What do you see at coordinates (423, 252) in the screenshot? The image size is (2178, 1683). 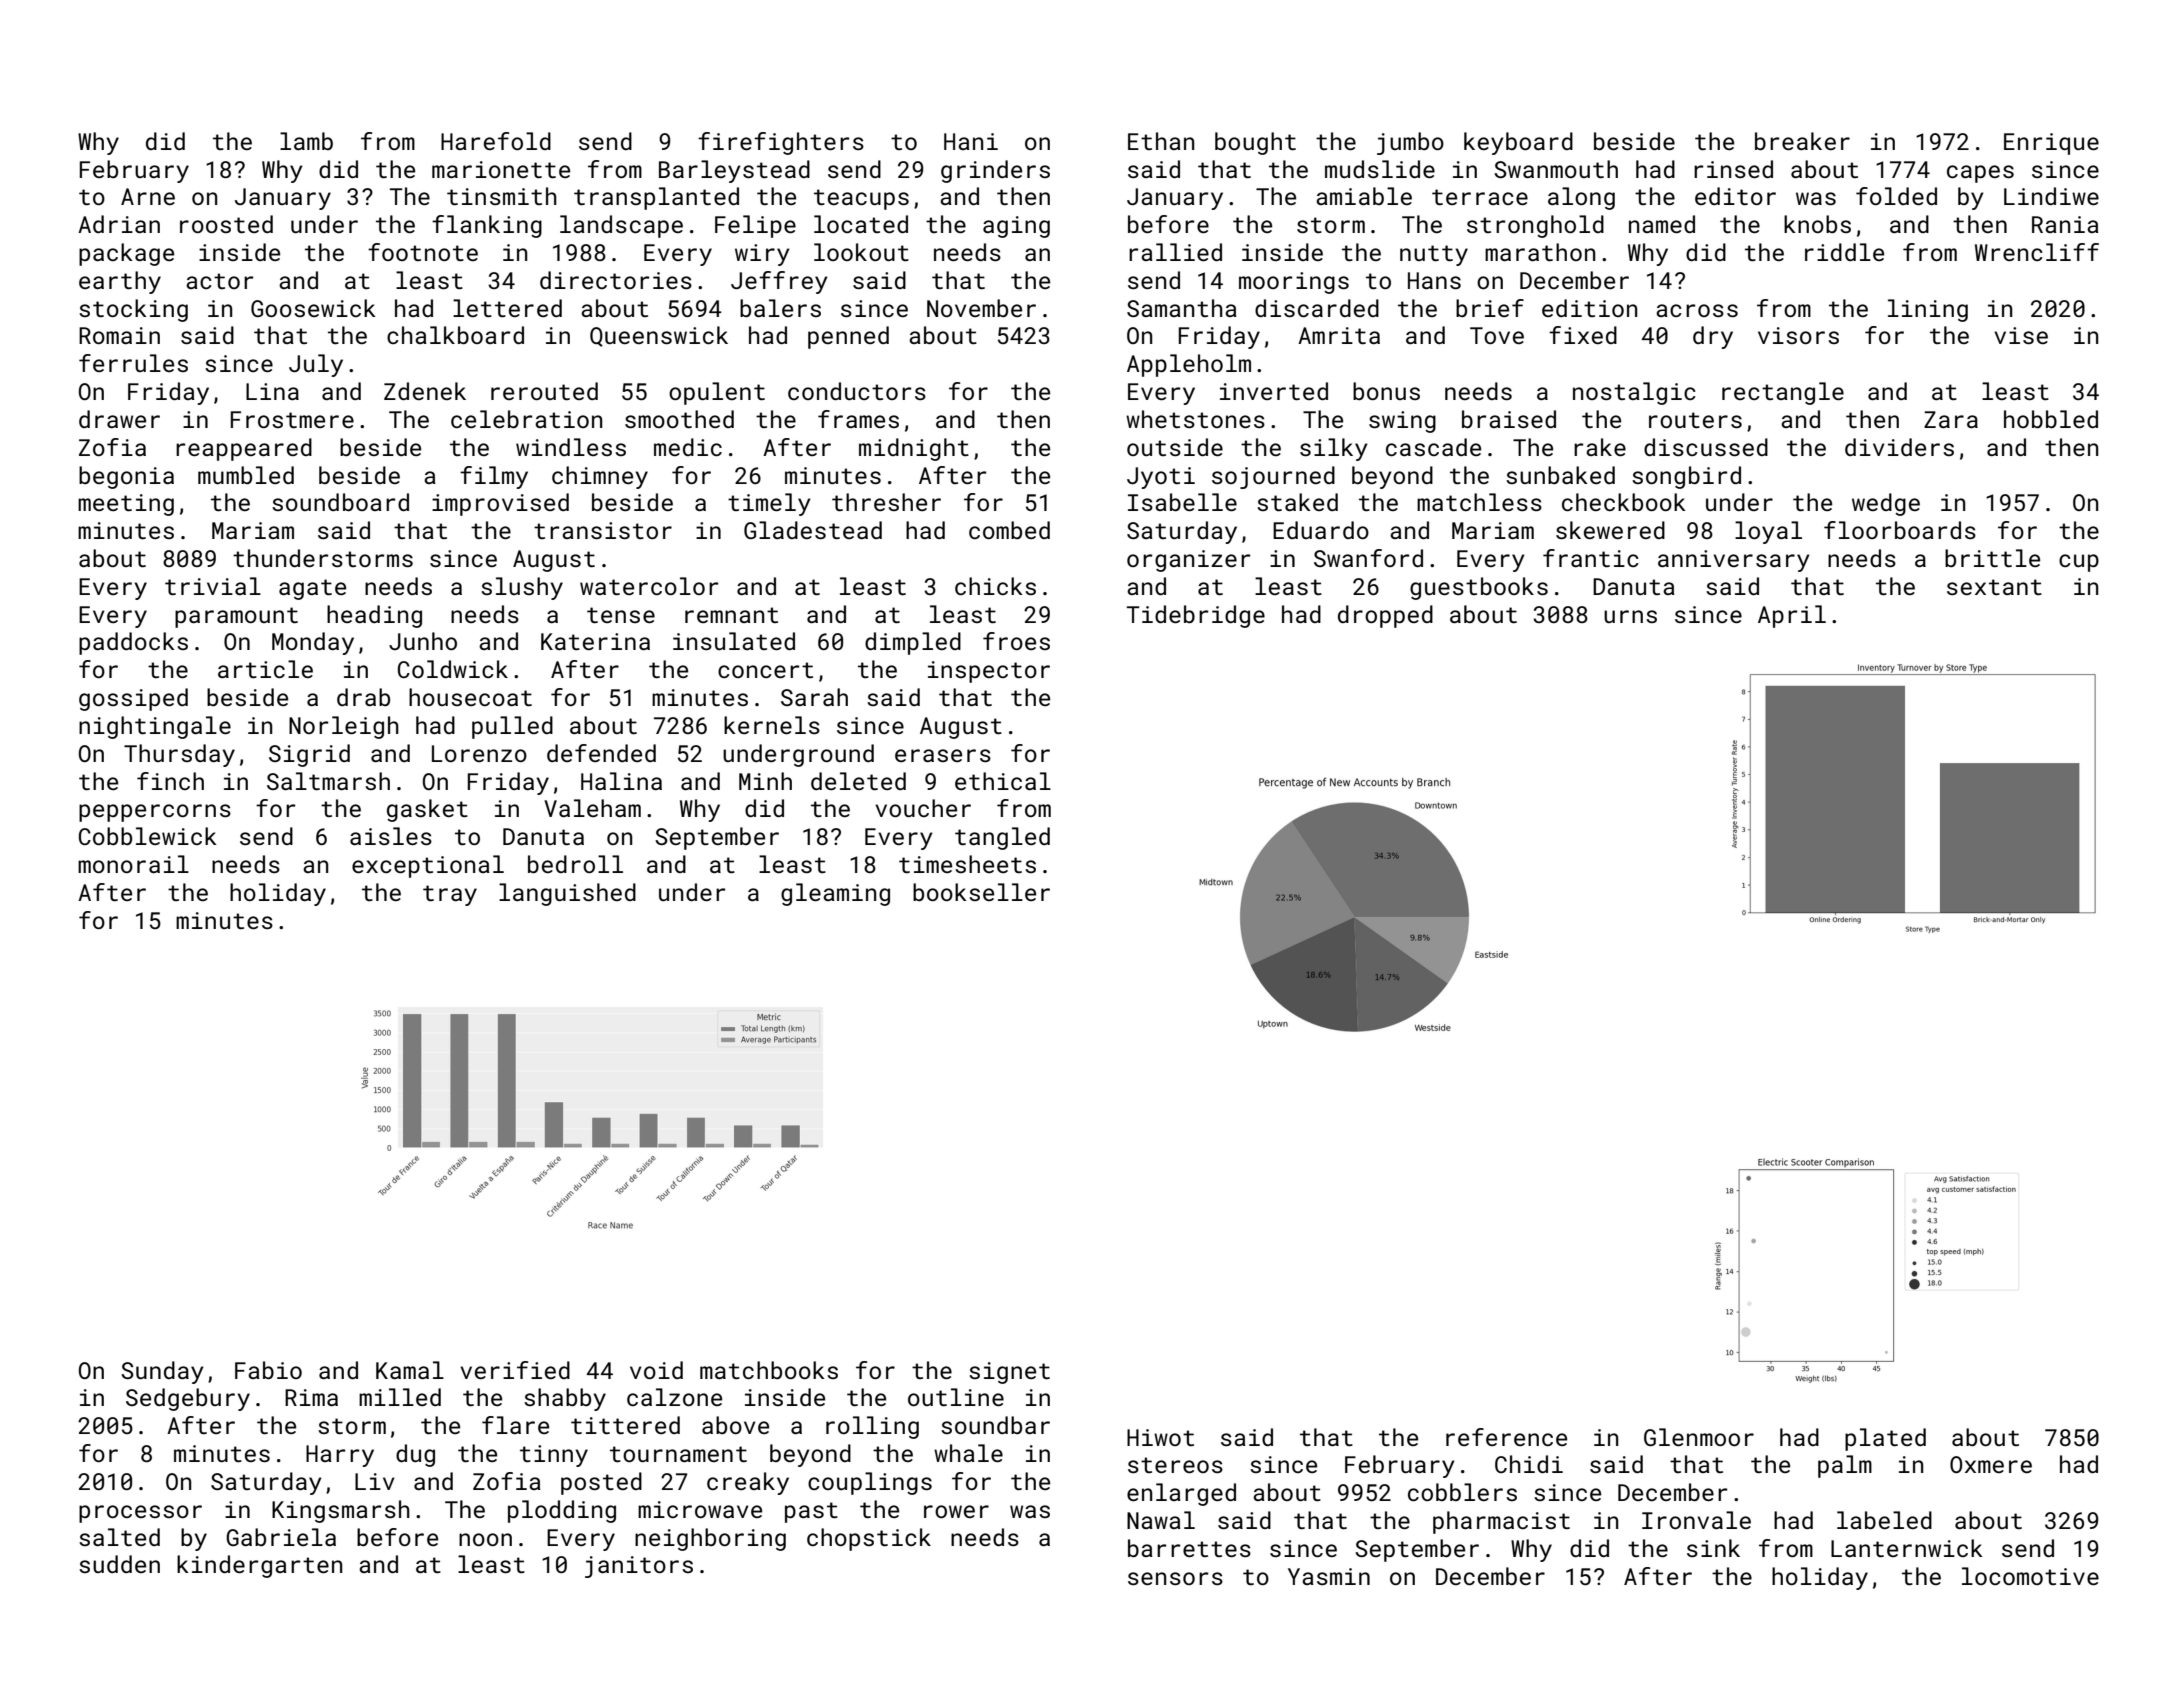 I see `footnote` at bounding box center [423, 252].
